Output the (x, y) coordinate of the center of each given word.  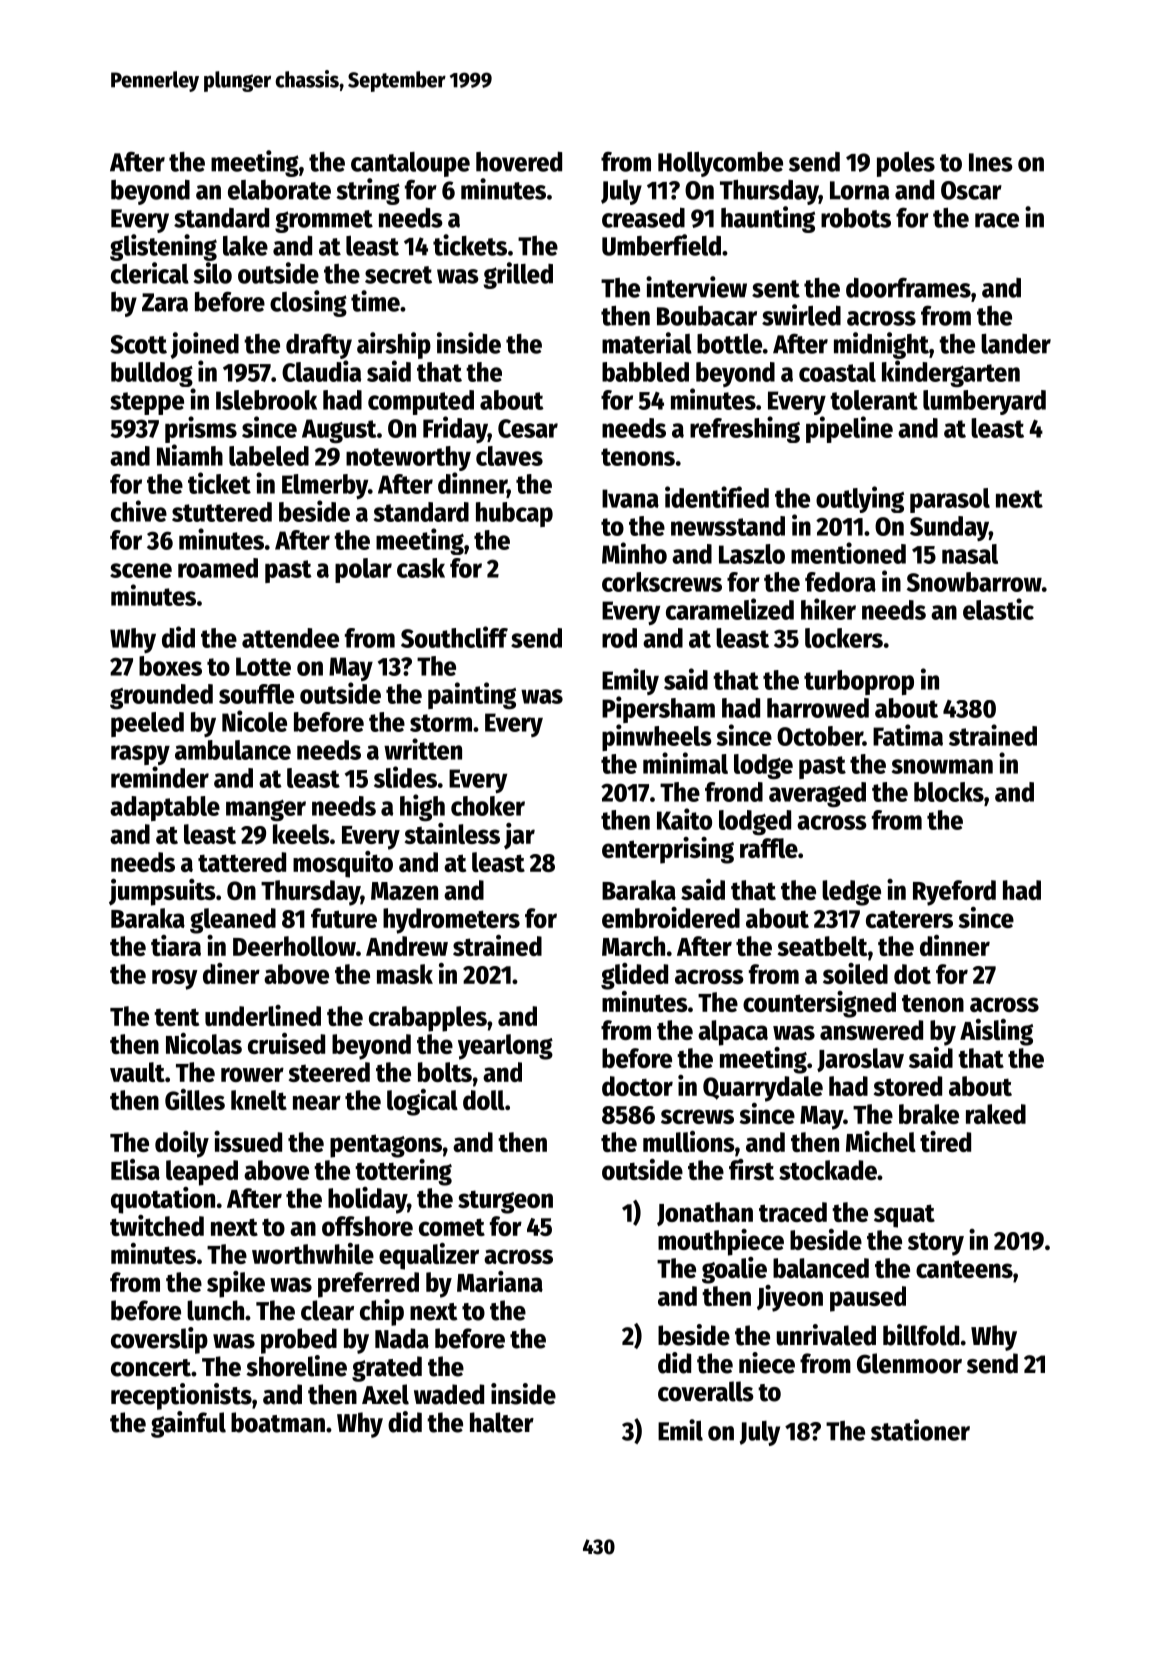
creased (643, 217)
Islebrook (266, 400)
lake (245, 246)
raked (996, 1114)
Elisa (135, 1169)
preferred (368, 1285)
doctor (637, 1086)
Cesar (528, 428)
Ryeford (954, 893)
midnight (881, 345)
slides (405, 777)
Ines (991, 162)
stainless (452, 833)
